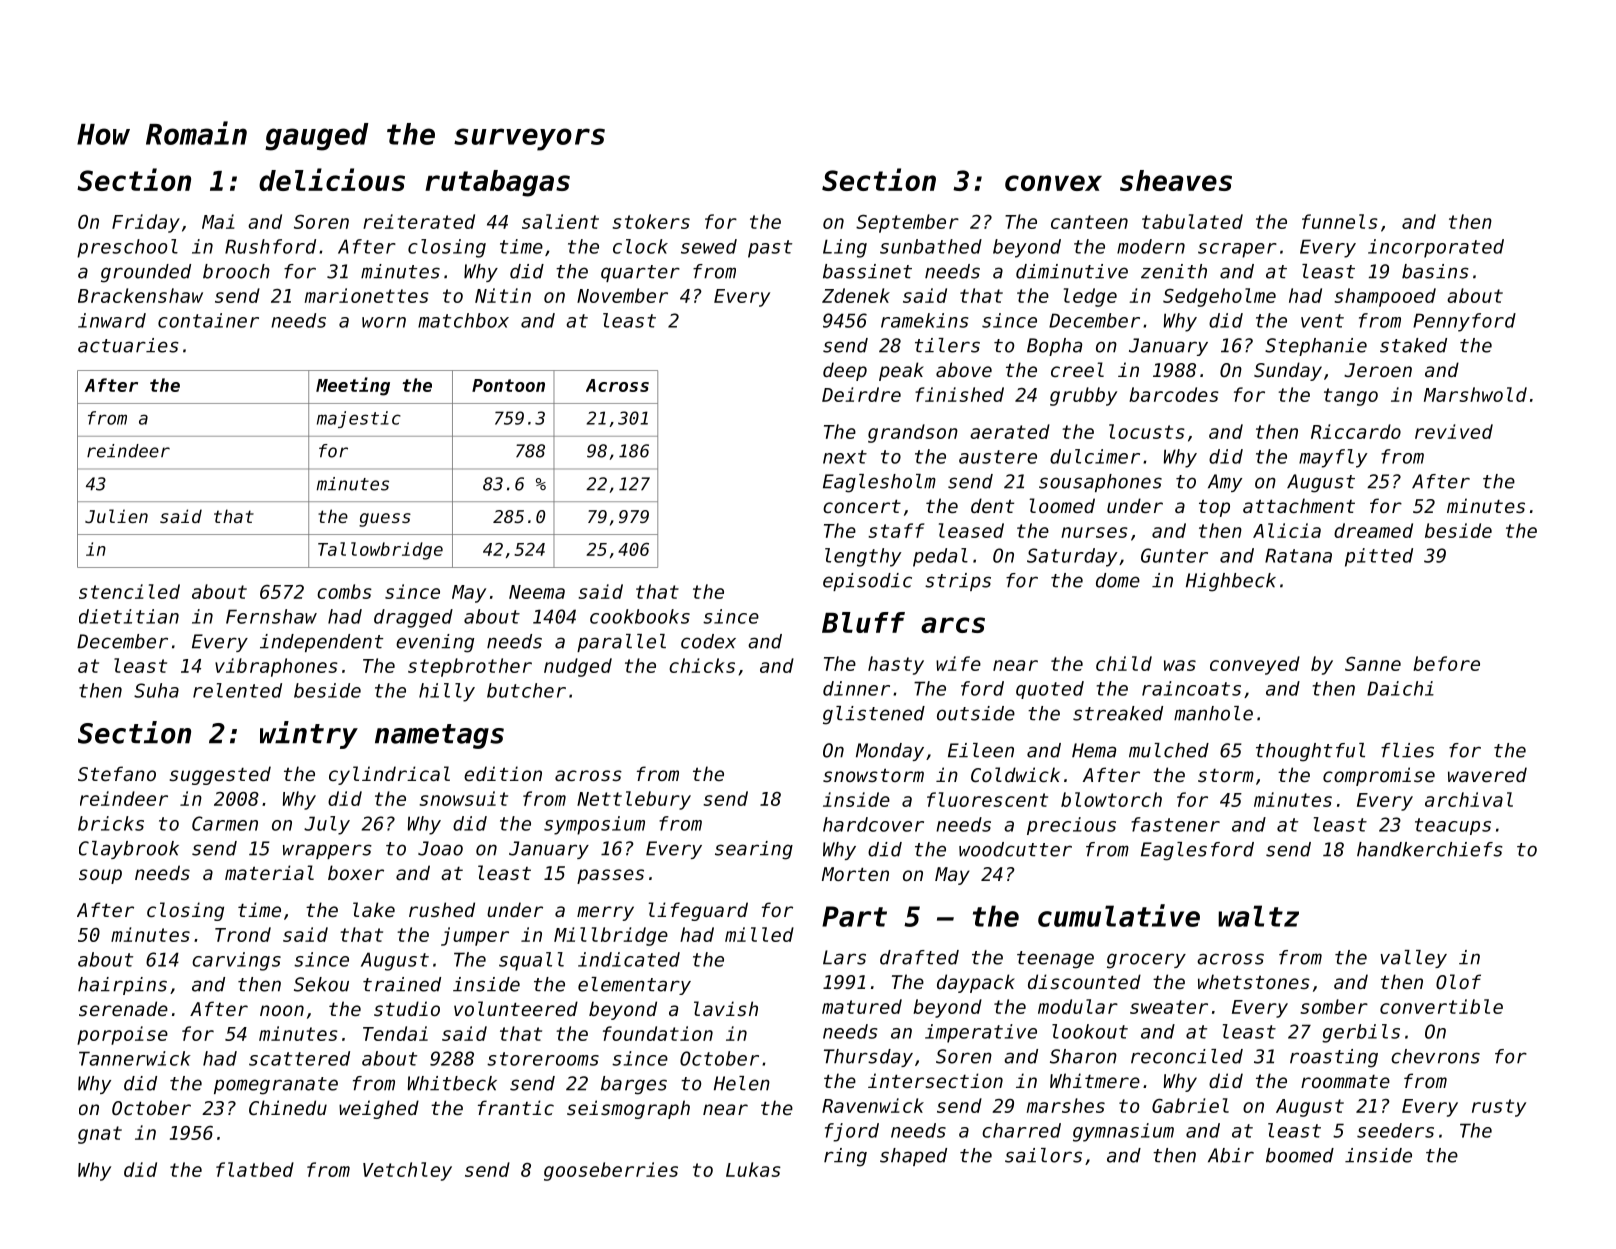  What do you see at coordinates (896, 665) in the screenshot?
I see `hasty` at bounding box center [896, 665].
